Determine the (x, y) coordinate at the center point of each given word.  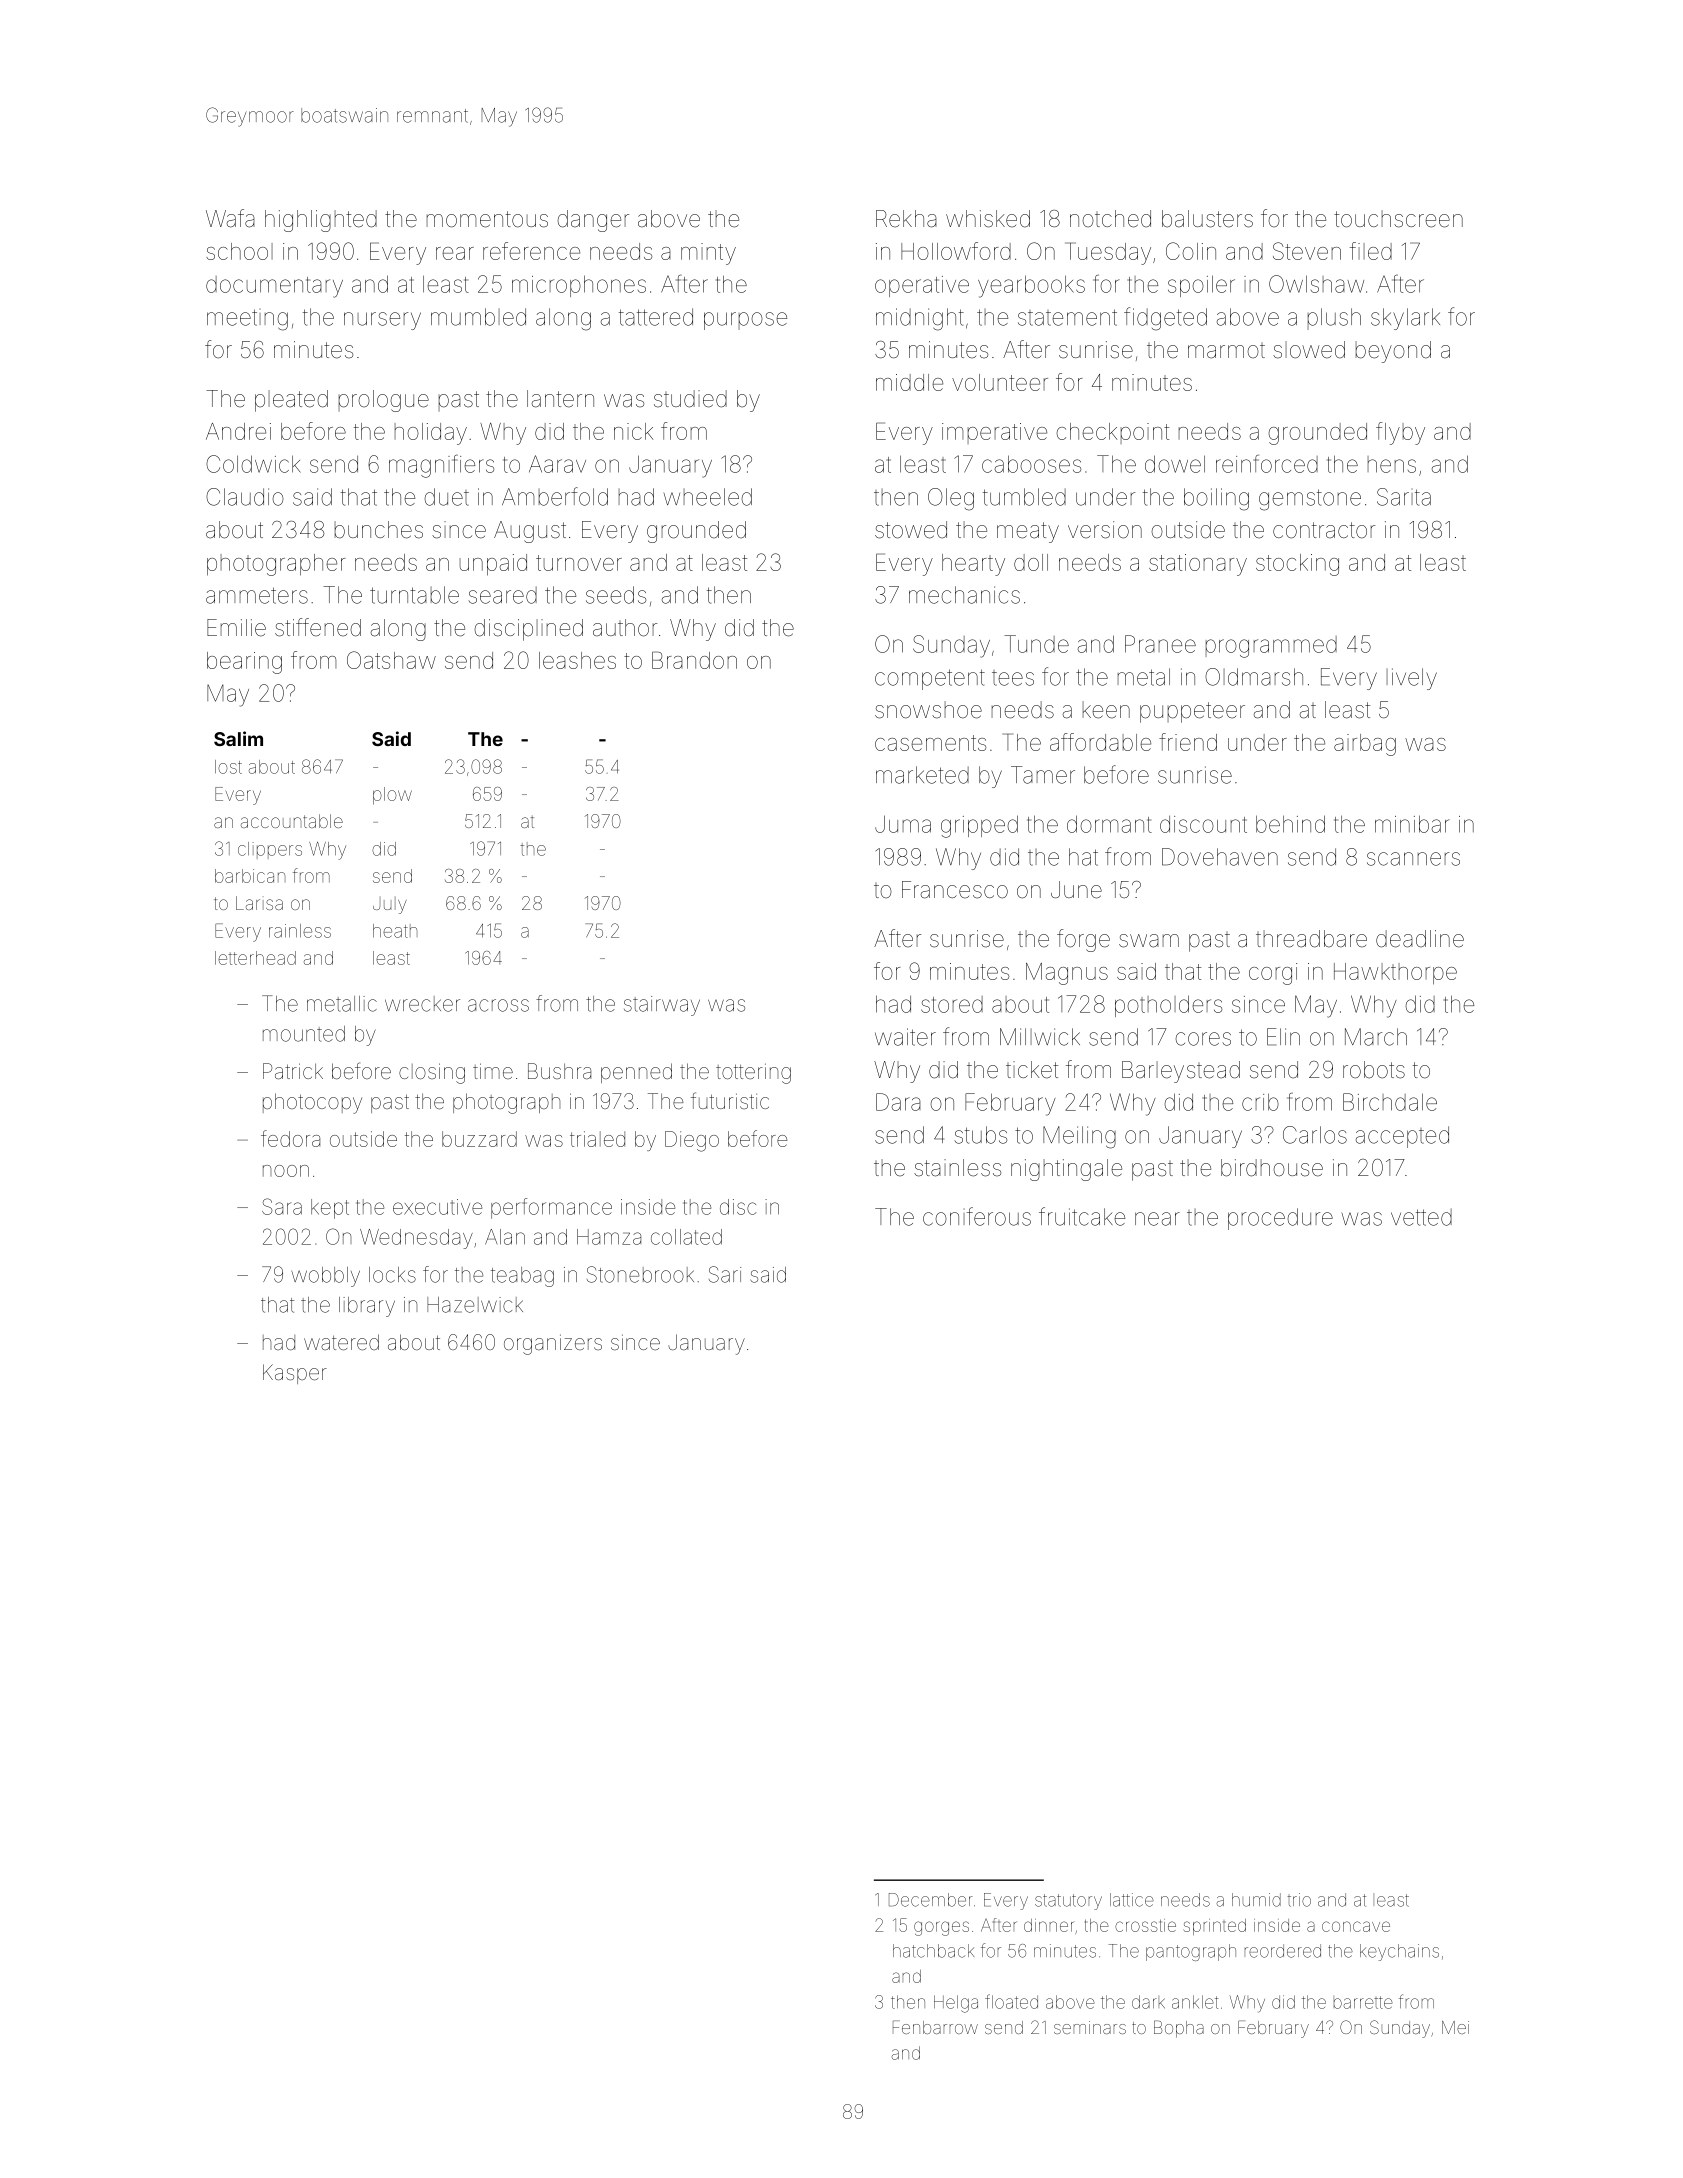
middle (909, 382)
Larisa (259, 903)
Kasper (295, 1374)
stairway (662, 1006)
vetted (1421, 1217)
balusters (1207, 219)
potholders (1168, 1006)
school (240, 251)
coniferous (977, 1216)
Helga (956, 2004)
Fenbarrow (935, 2027)
